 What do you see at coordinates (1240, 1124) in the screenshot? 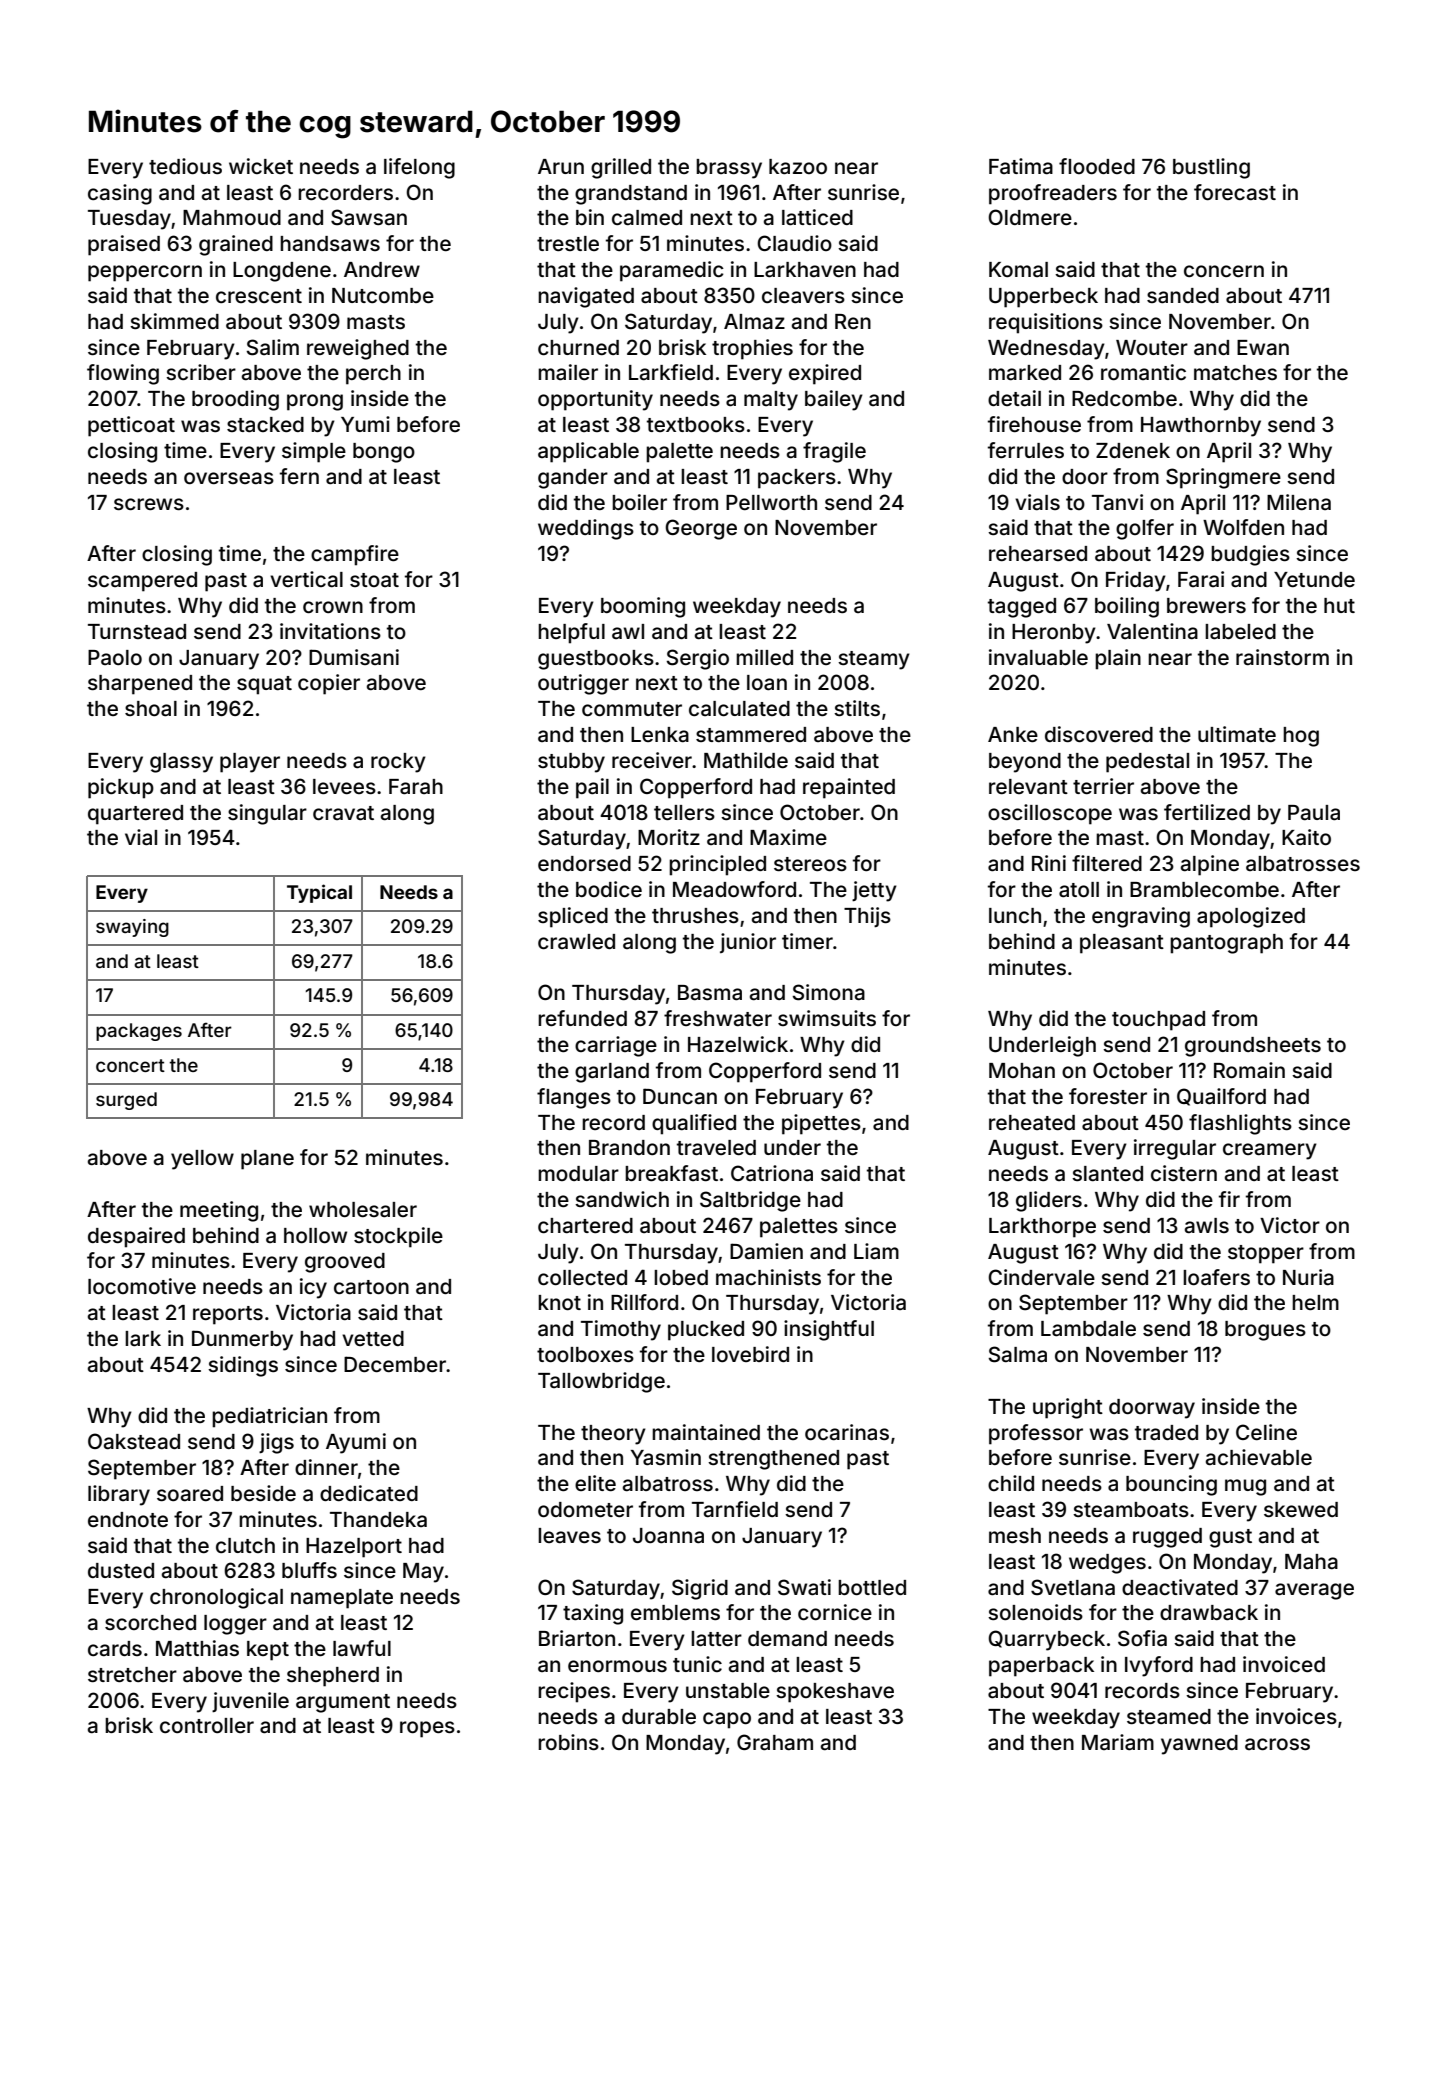
I see `flashlights` at bounding box center [1240, 1124].
